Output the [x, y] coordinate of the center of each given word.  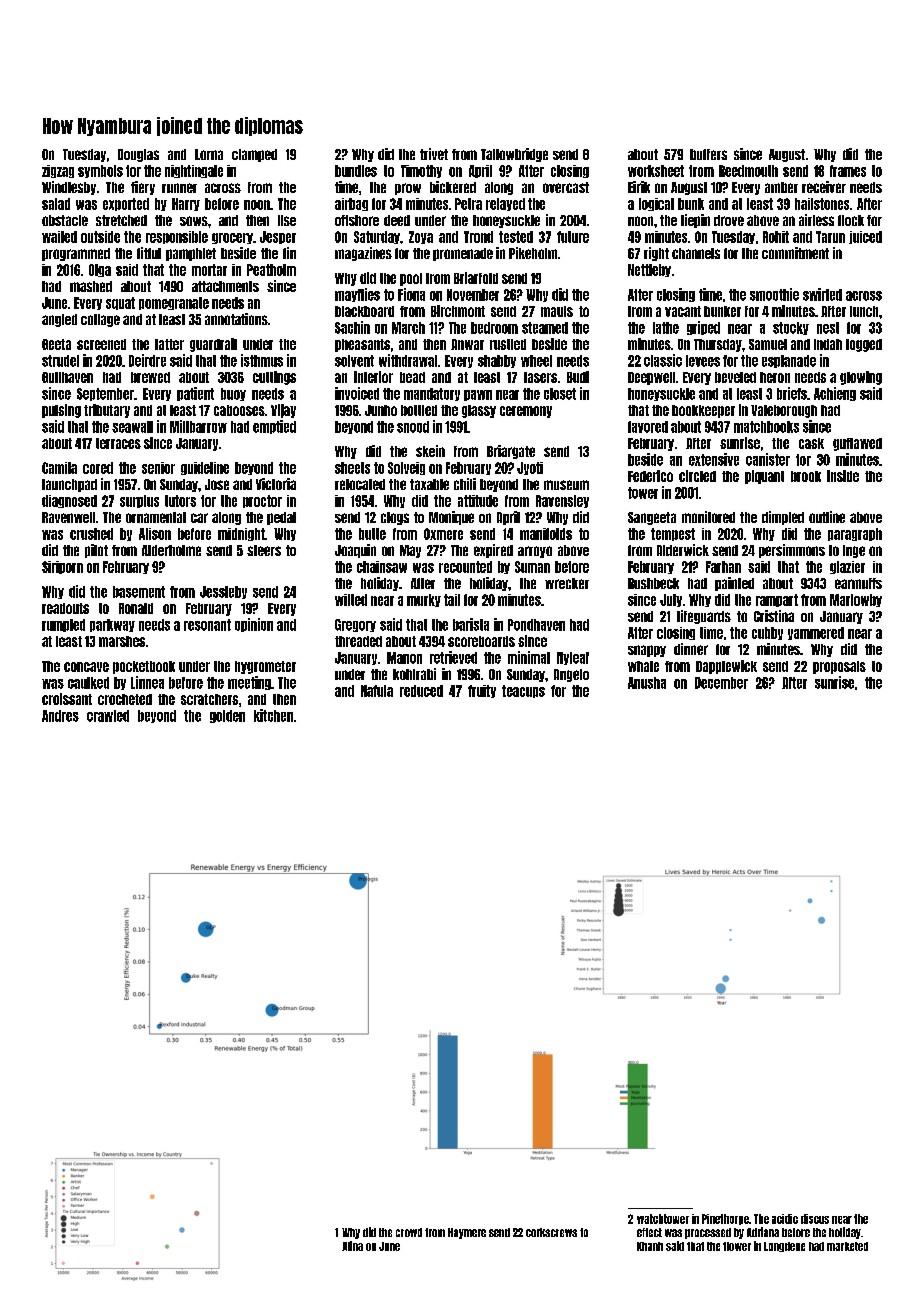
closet [560, 394]
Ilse [287, 220]
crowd [409, 1232]
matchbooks [766, 427]
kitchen [273, 715]
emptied [274, 427]
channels [696, 253]
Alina [352, 1246]
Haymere [467, 1233]
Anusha [647, 683]
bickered [453, 187]
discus [815, 1219]
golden [227, 716]
